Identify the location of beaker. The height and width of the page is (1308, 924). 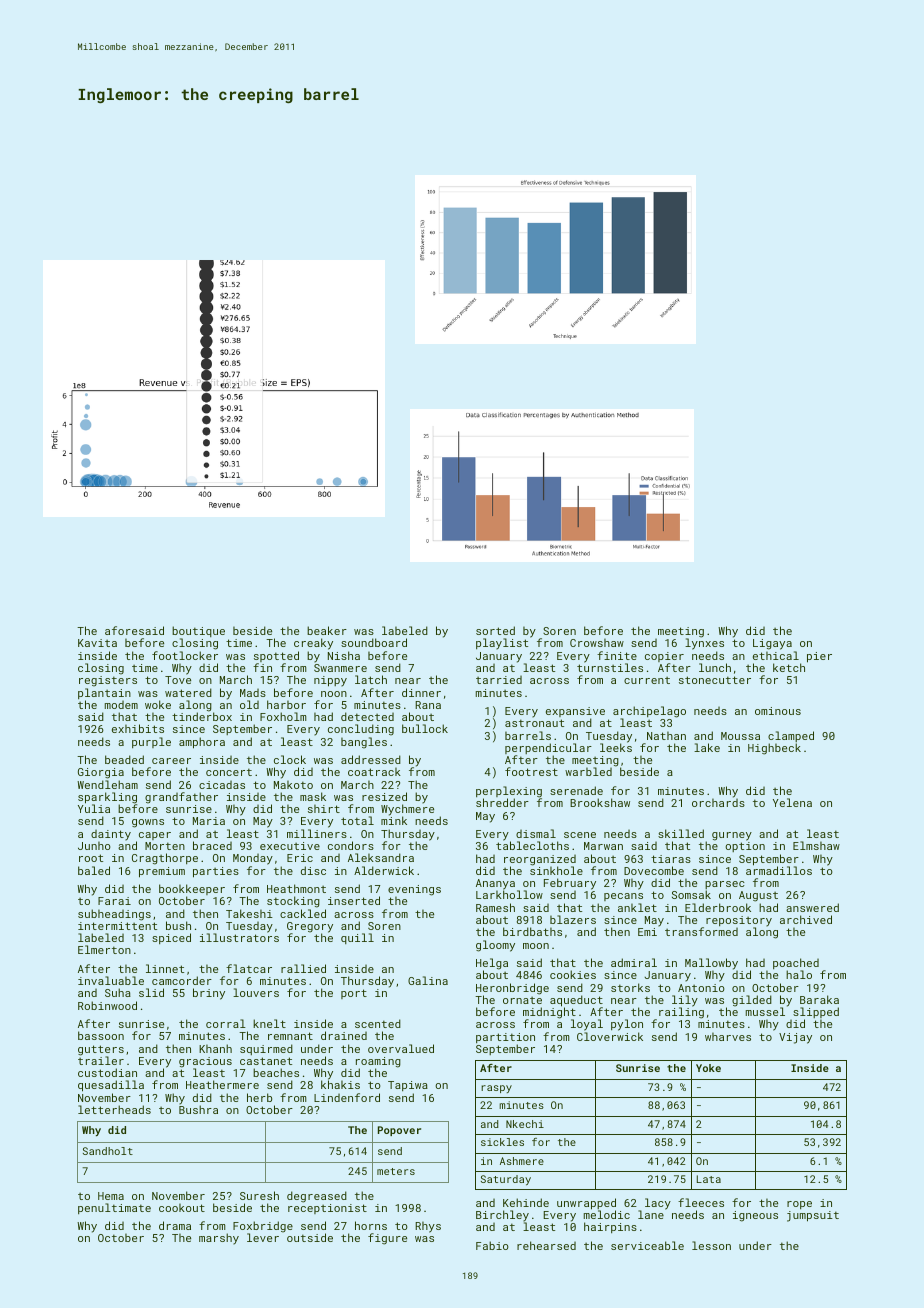
(327, 630).
